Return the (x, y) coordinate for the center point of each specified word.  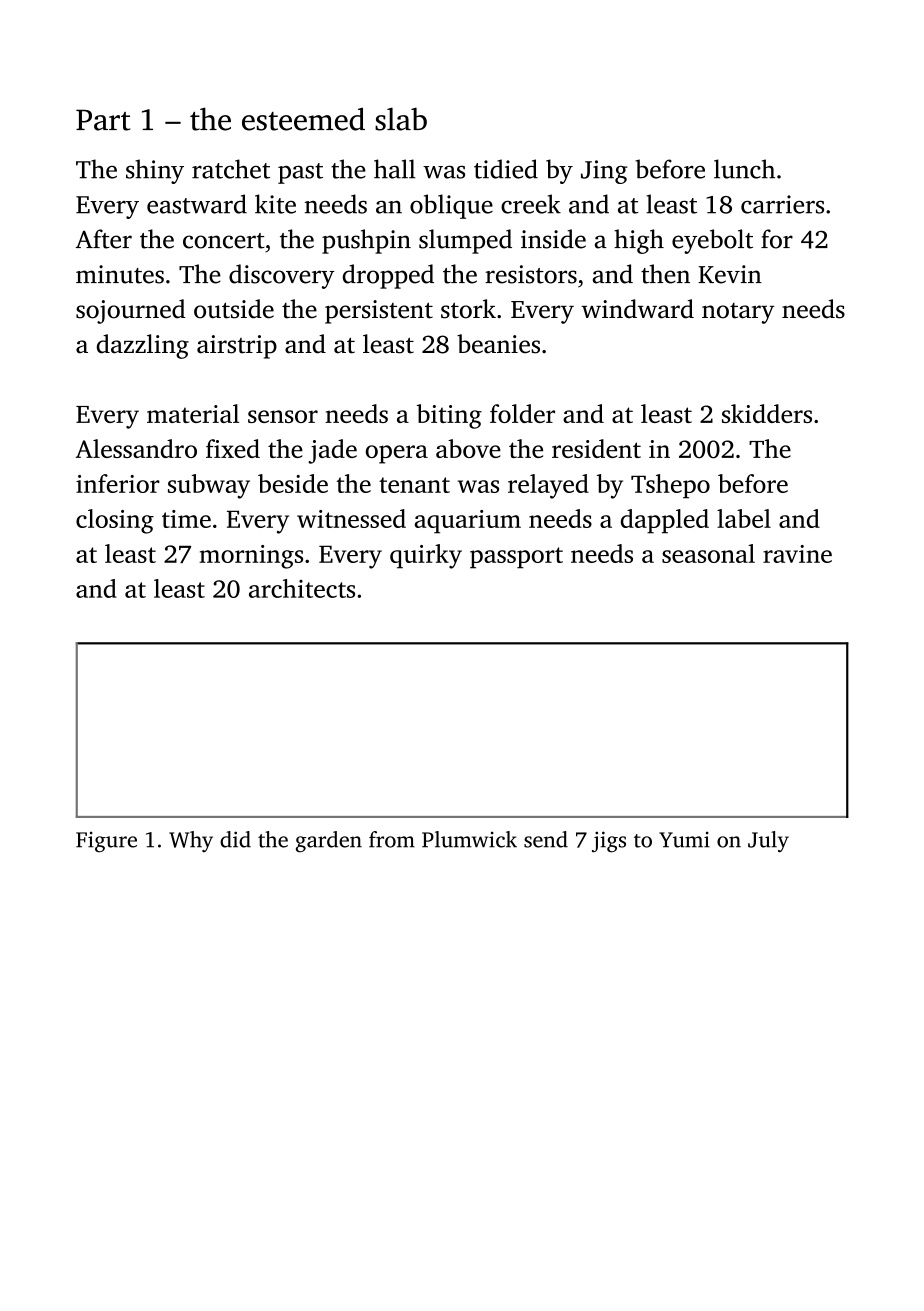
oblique (451, 206)
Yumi (684, 840)
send (546, 839)
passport (516, 558)
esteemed (303, 119)
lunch (744, 169)
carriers (782, 204)
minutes (120, 274)
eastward (197, 204)
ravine (797, 554)
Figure (106, 842)
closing (115, 521)
